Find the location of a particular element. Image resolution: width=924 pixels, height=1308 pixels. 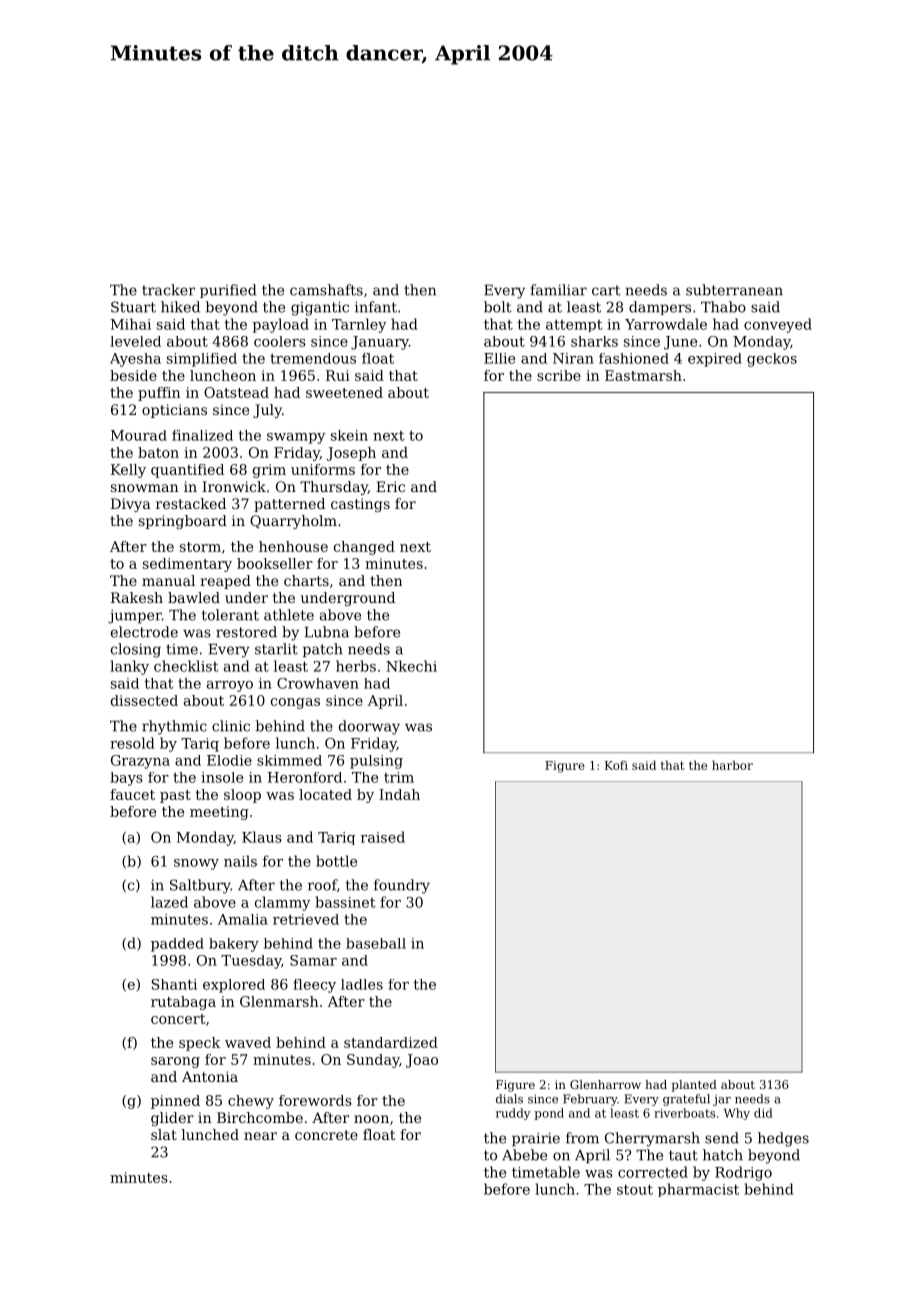

Lubna is located at coordinates (327, 632).
